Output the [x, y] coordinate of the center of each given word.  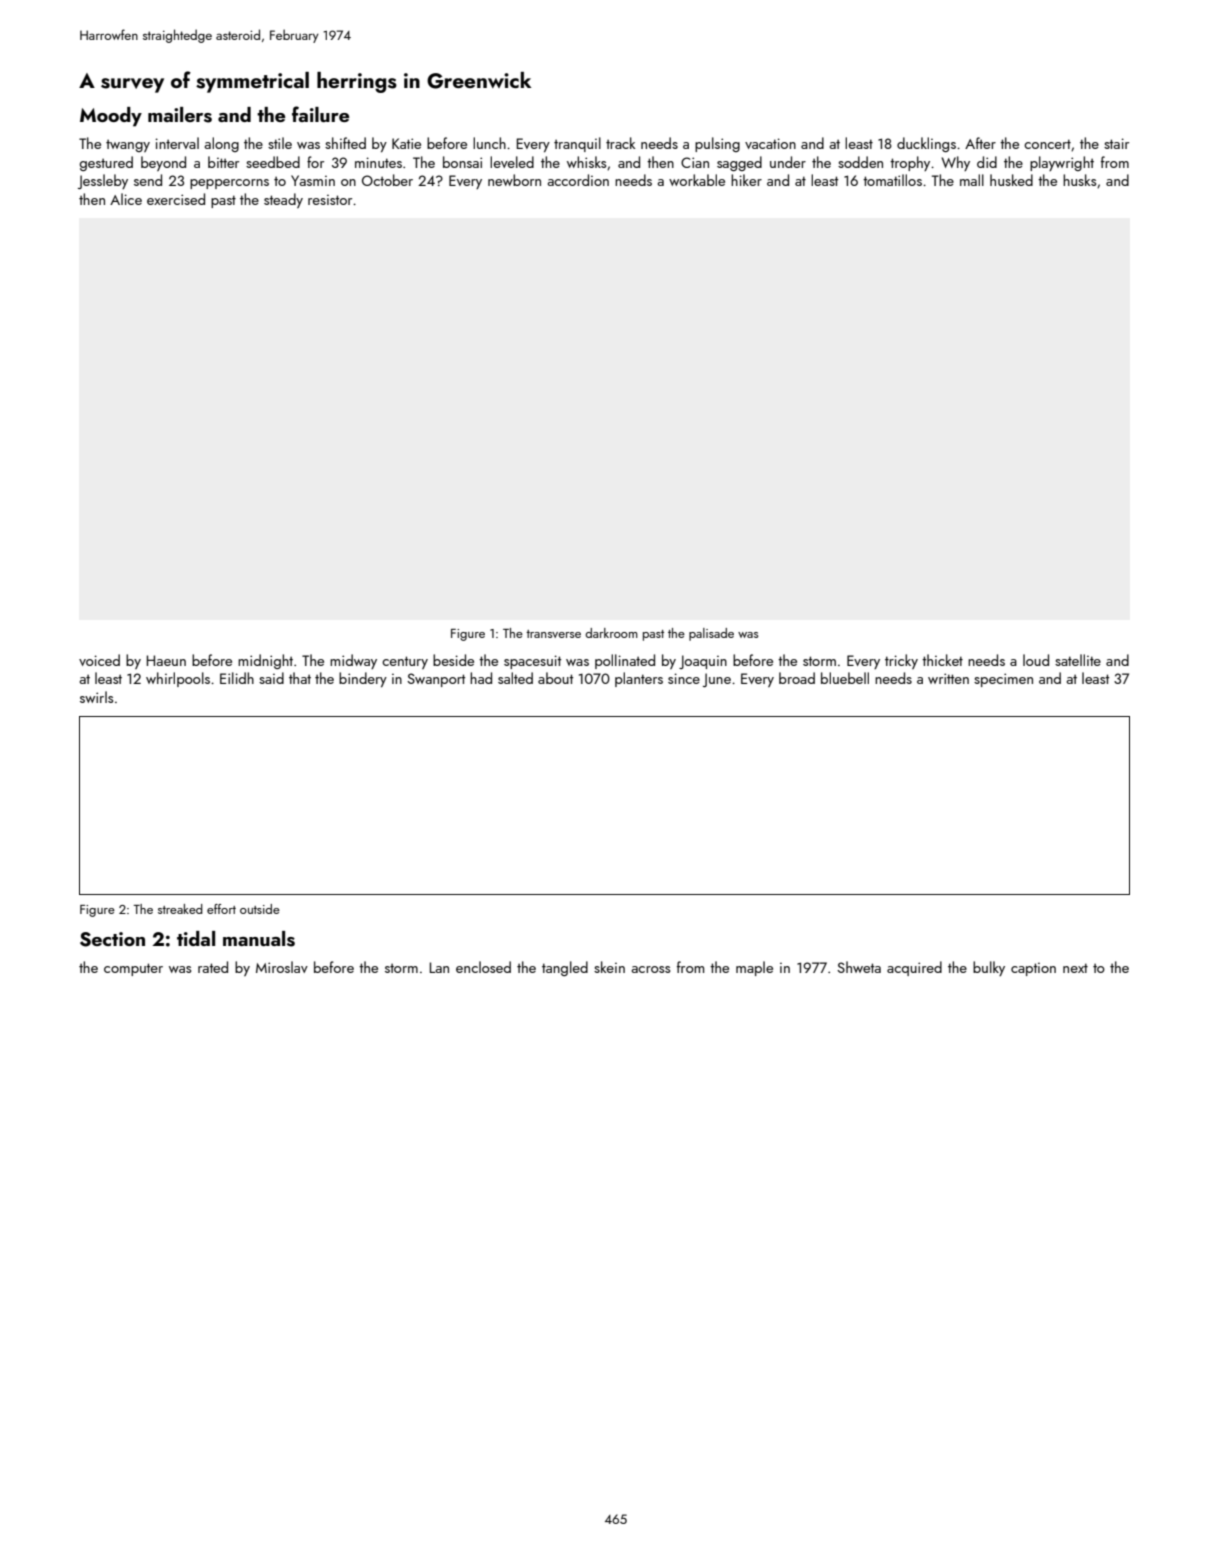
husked [1011, 180]
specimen [1003, 680]
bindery [363, 679]
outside [260, 909]
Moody [111, 117]
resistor [330, 200]
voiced [99, 660]
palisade [711, 634]
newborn [514, 180]
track [620, 143]
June [717, 680]
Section [112, 939]
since [684, 678]
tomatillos [892, 180]
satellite [1078, 660]
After [980, 143]
